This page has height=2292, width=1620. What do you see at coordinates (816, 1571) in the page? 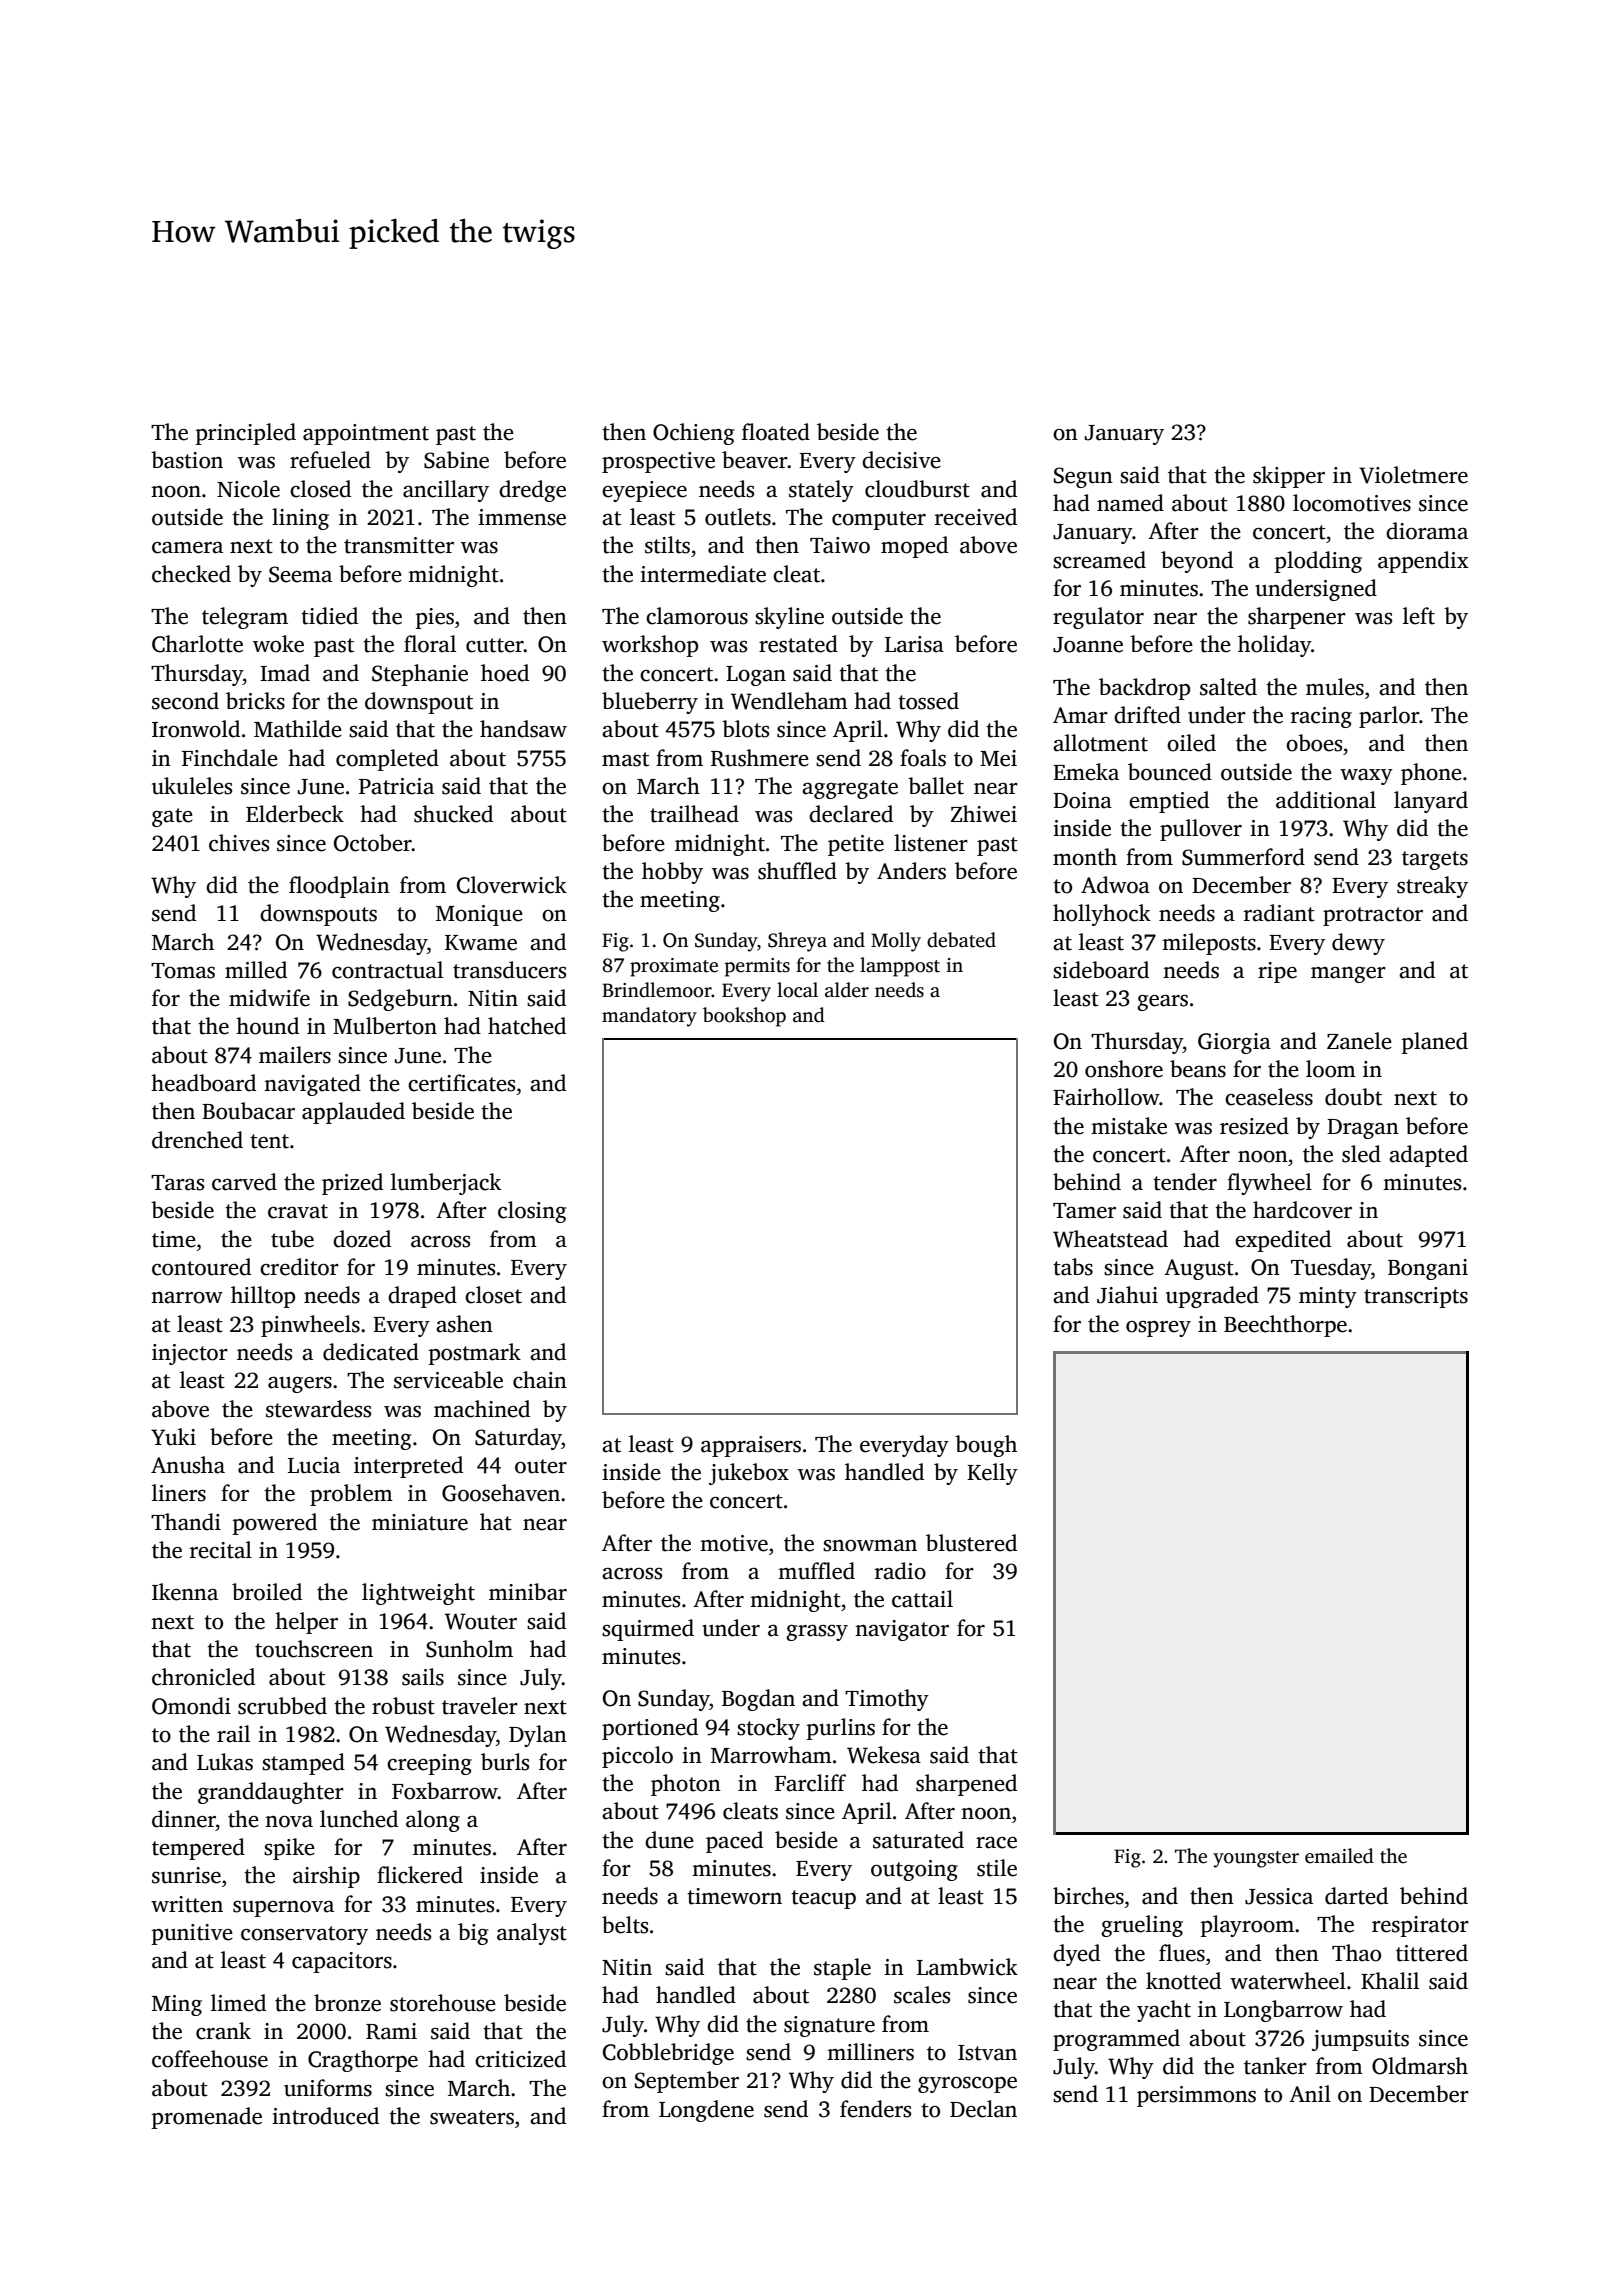
I see `muffled` at bounding box center [816, 1571].
